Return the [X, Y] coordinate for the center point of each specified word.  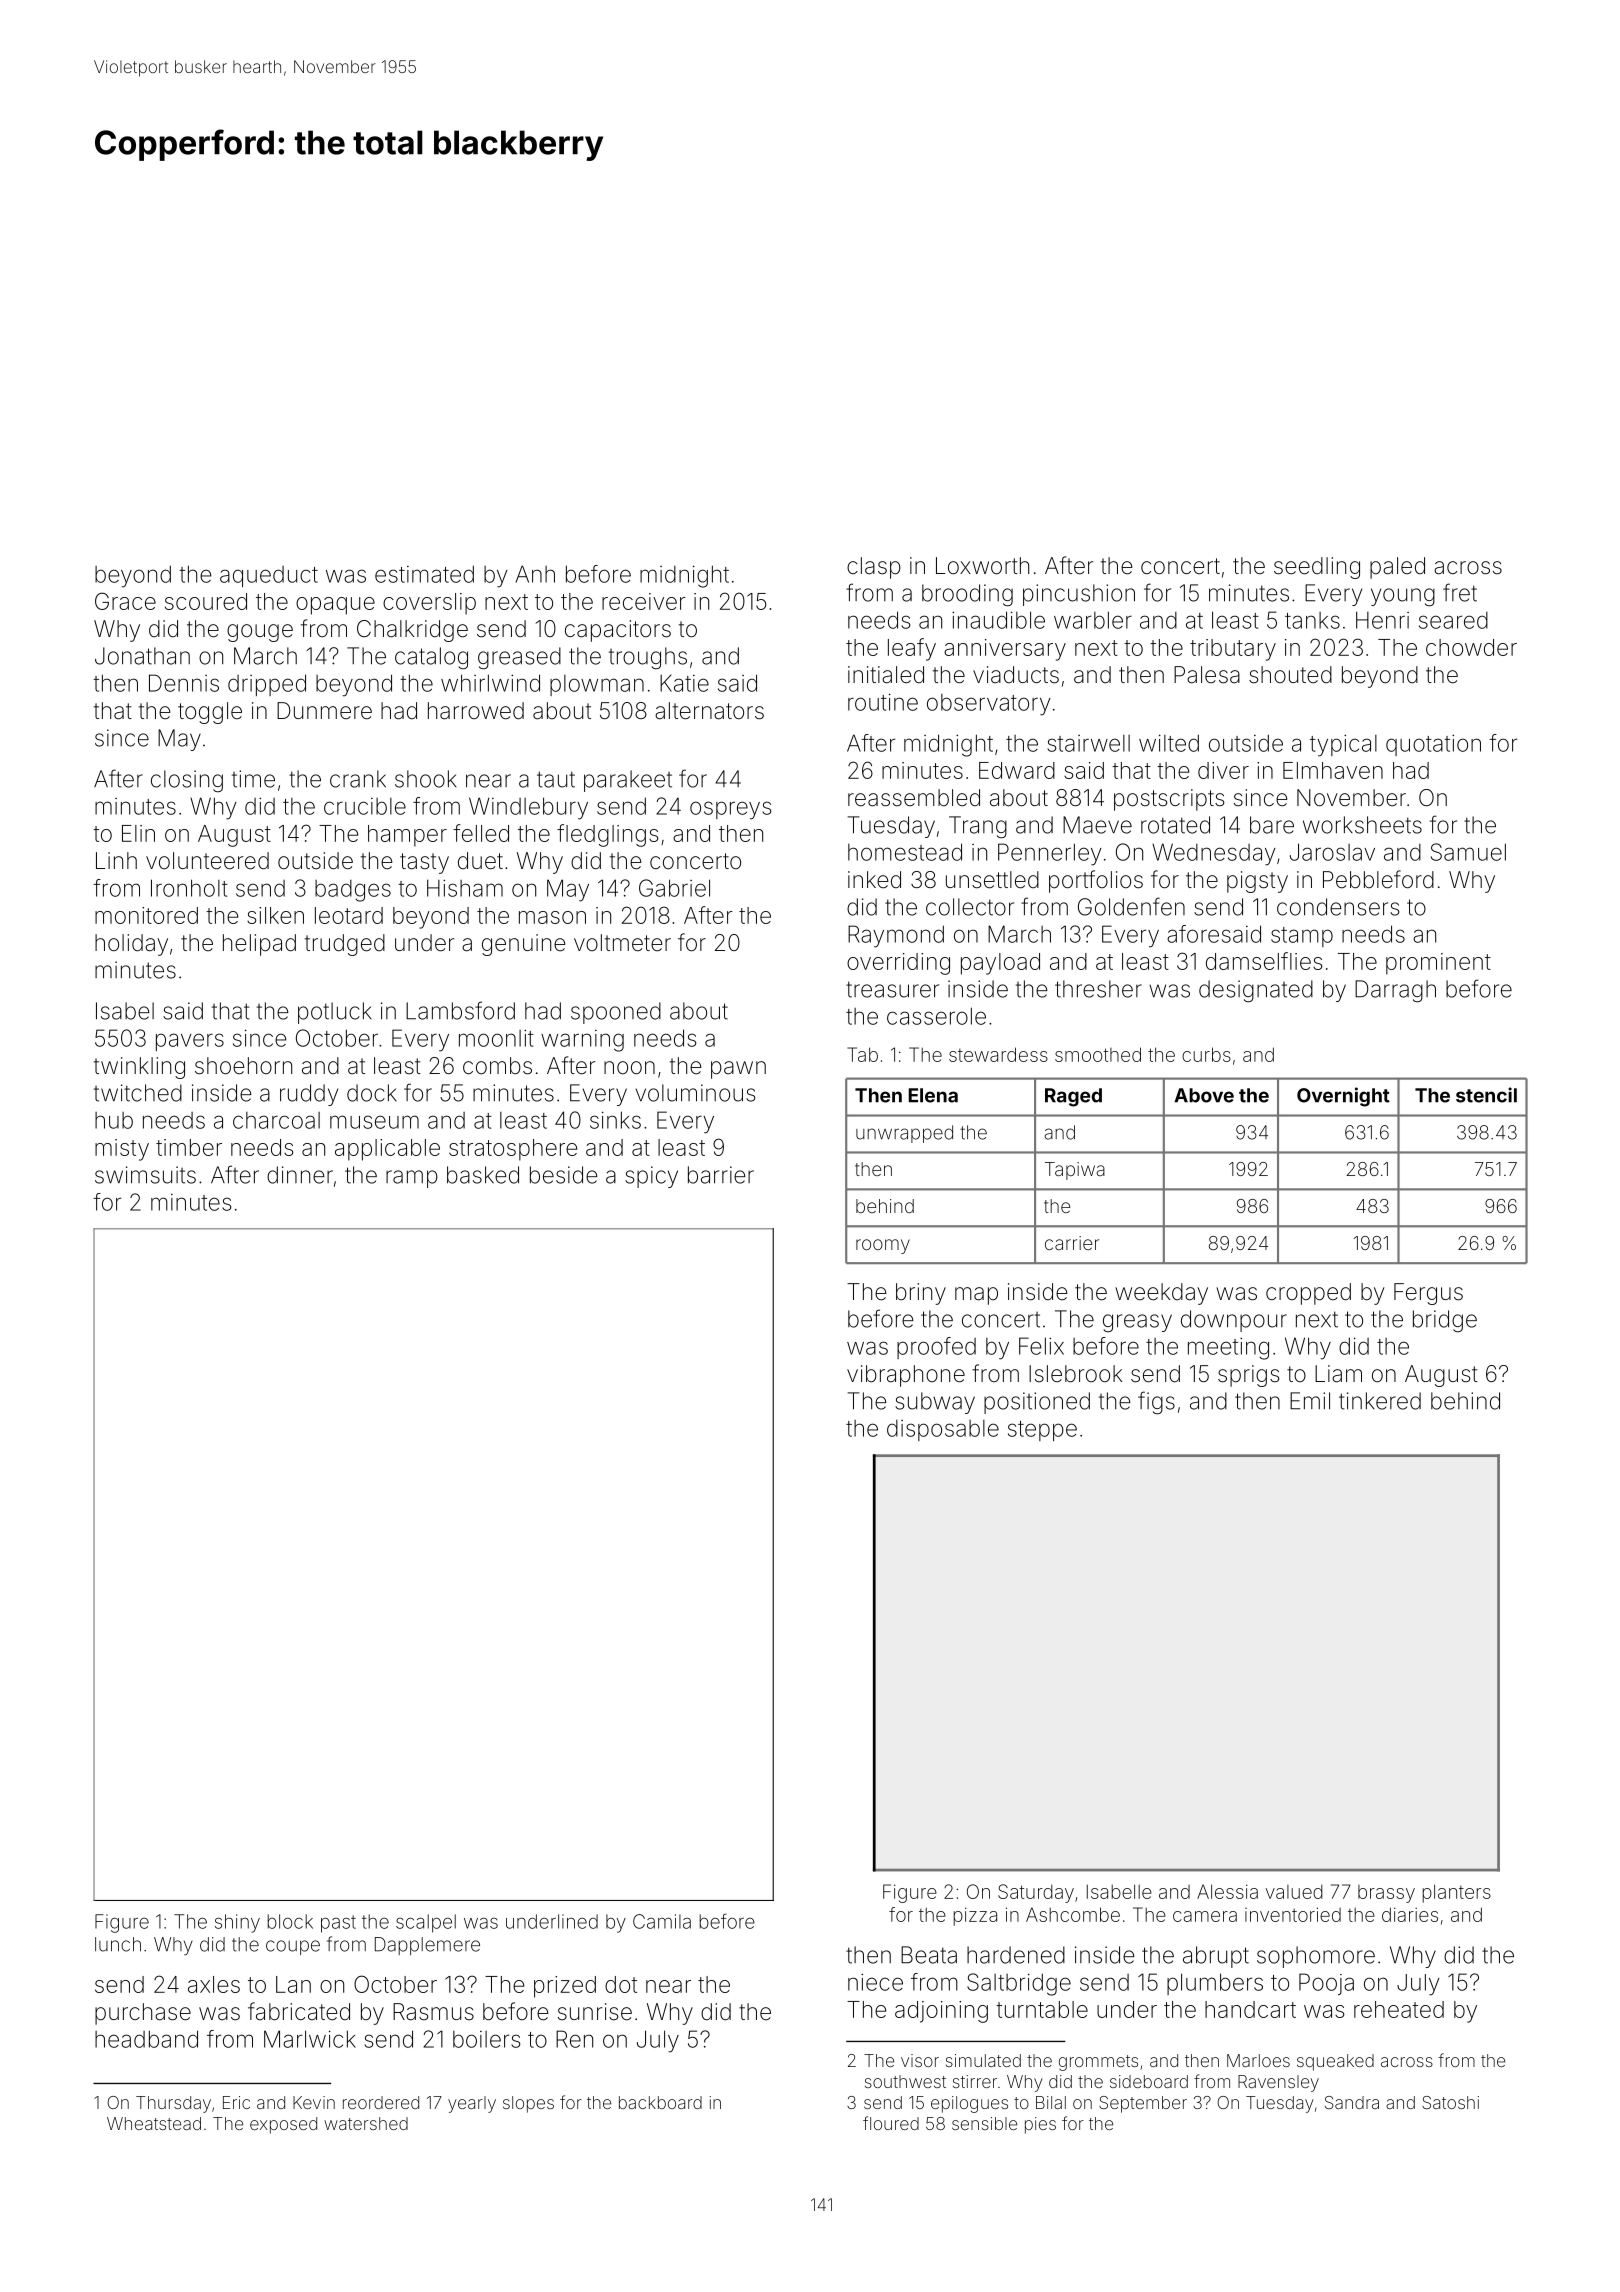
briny [921, 1294]
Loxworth [982, 565]
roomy [883, 1246]
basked [483, 1175]
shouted [1290, 675]
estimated [424, 574]
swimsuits [145, 1175]
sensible [984, 2123]
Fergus [1428, 1294]
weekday [1161, 1294]
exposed [283, 2125]
